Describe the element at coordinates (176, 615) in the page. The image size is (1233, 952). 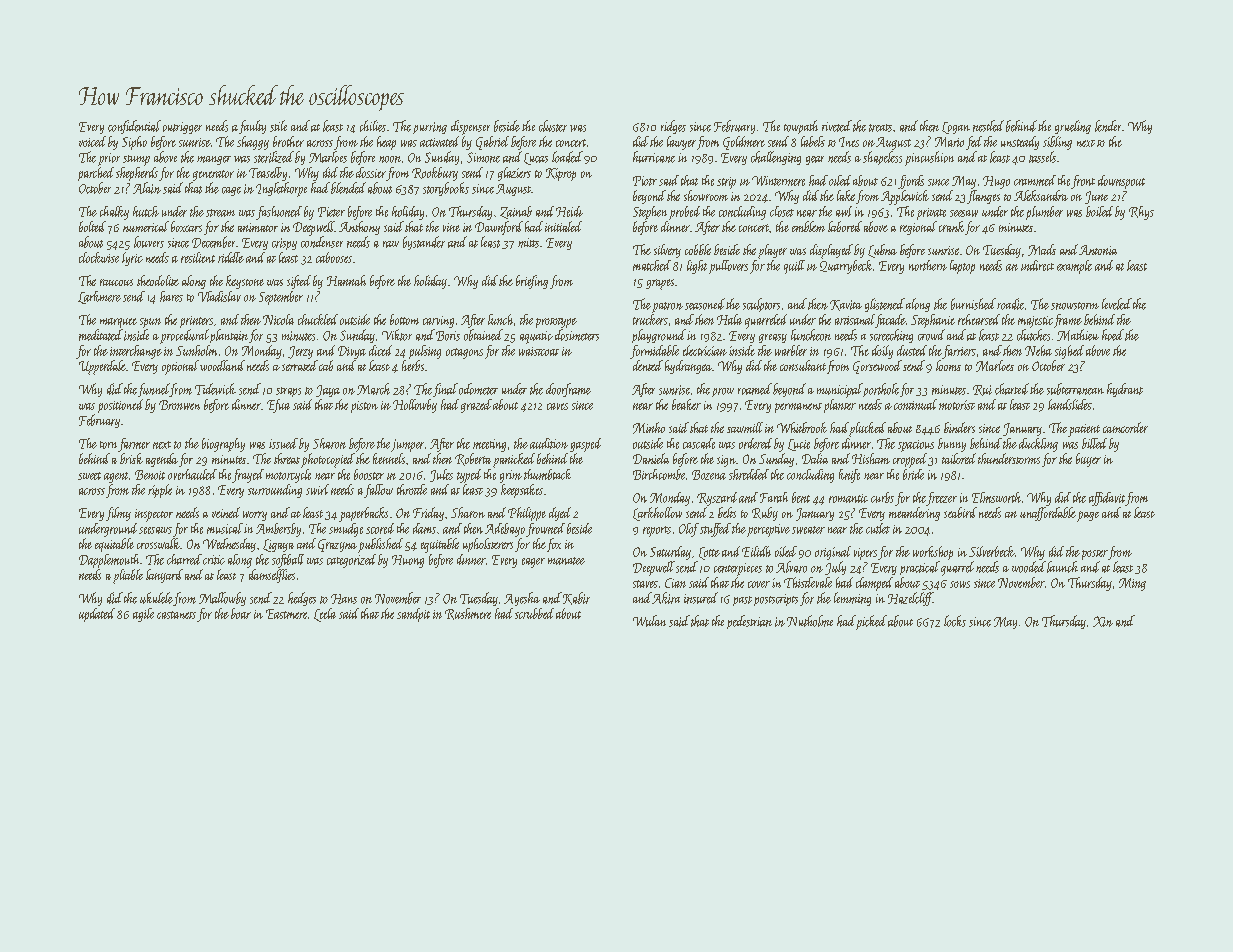
I see `castanets` at that location.
